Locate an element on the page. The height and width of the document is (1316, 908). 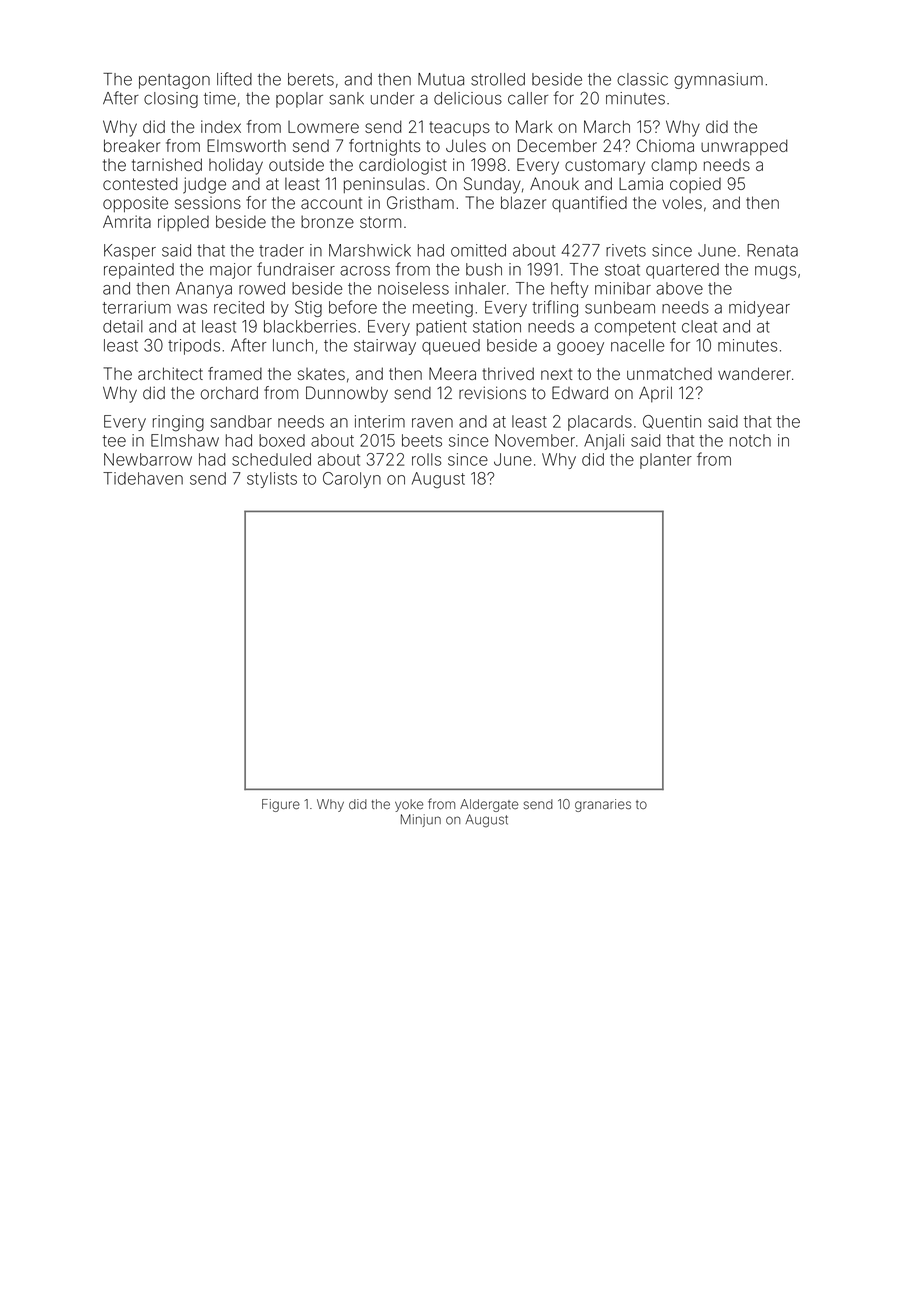
Figure is located at coordinates (281, 805).
